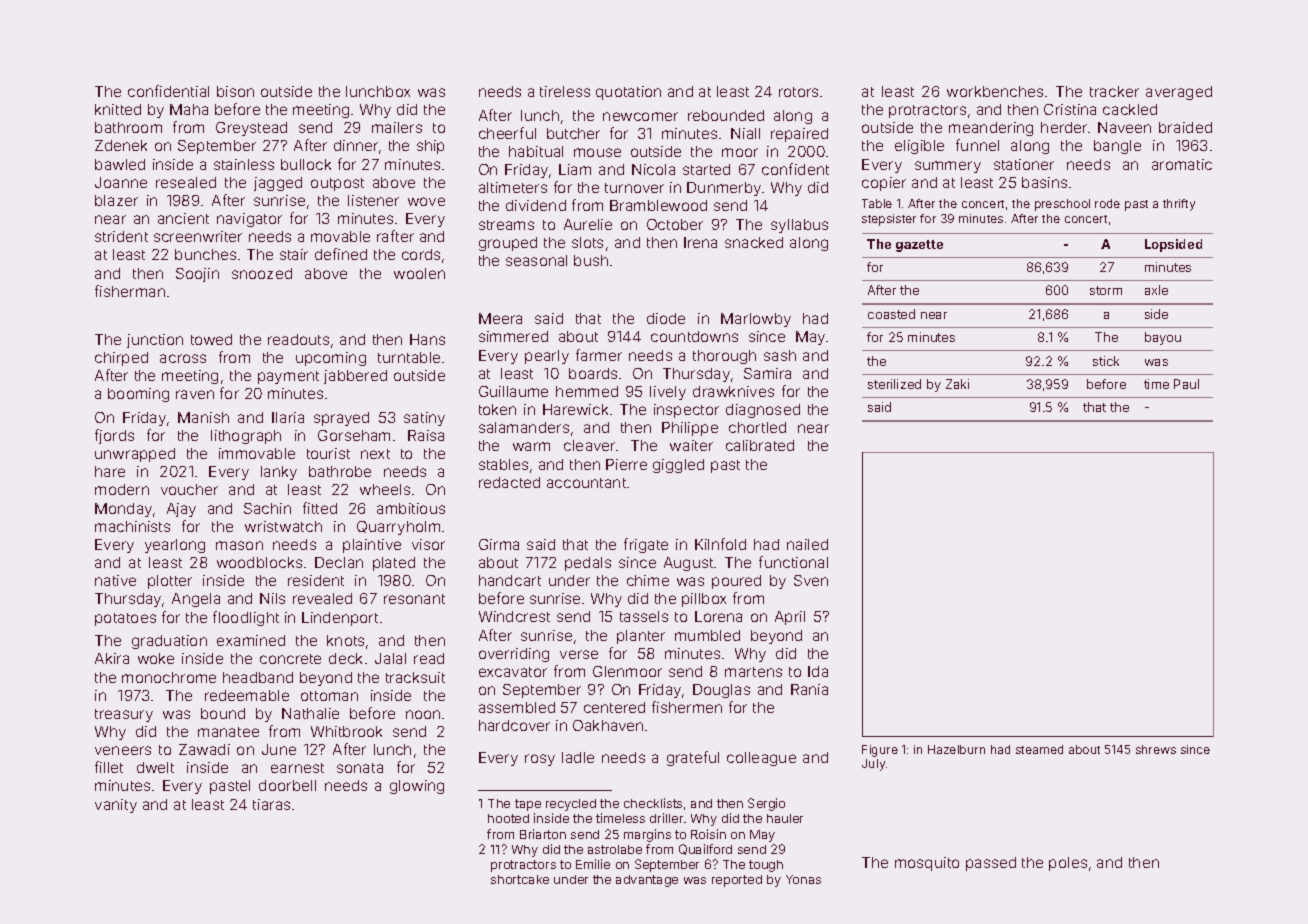  What do you see at coordinates (520, 879) in the image?
I see `shortcake` at bounding box center [520, 879].
